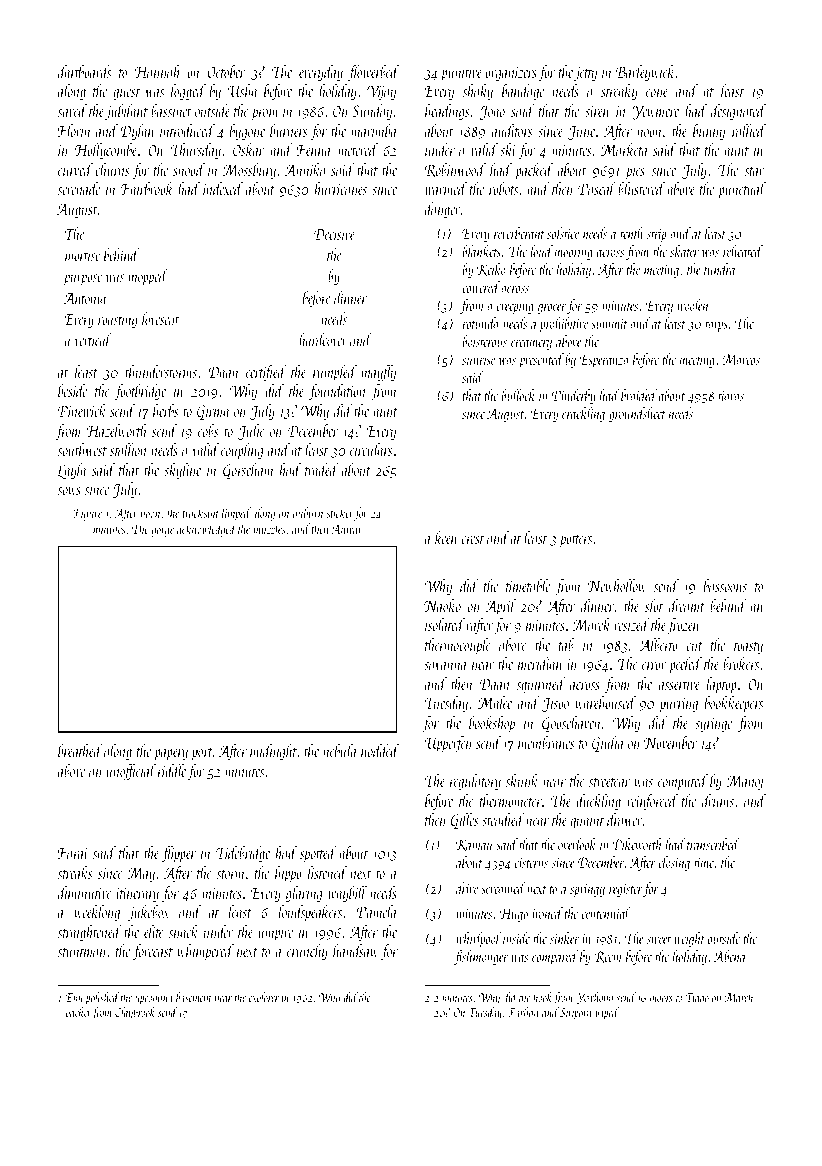 This document has width=822, height=1166. I want to click on breathed, so click(80, 750).
